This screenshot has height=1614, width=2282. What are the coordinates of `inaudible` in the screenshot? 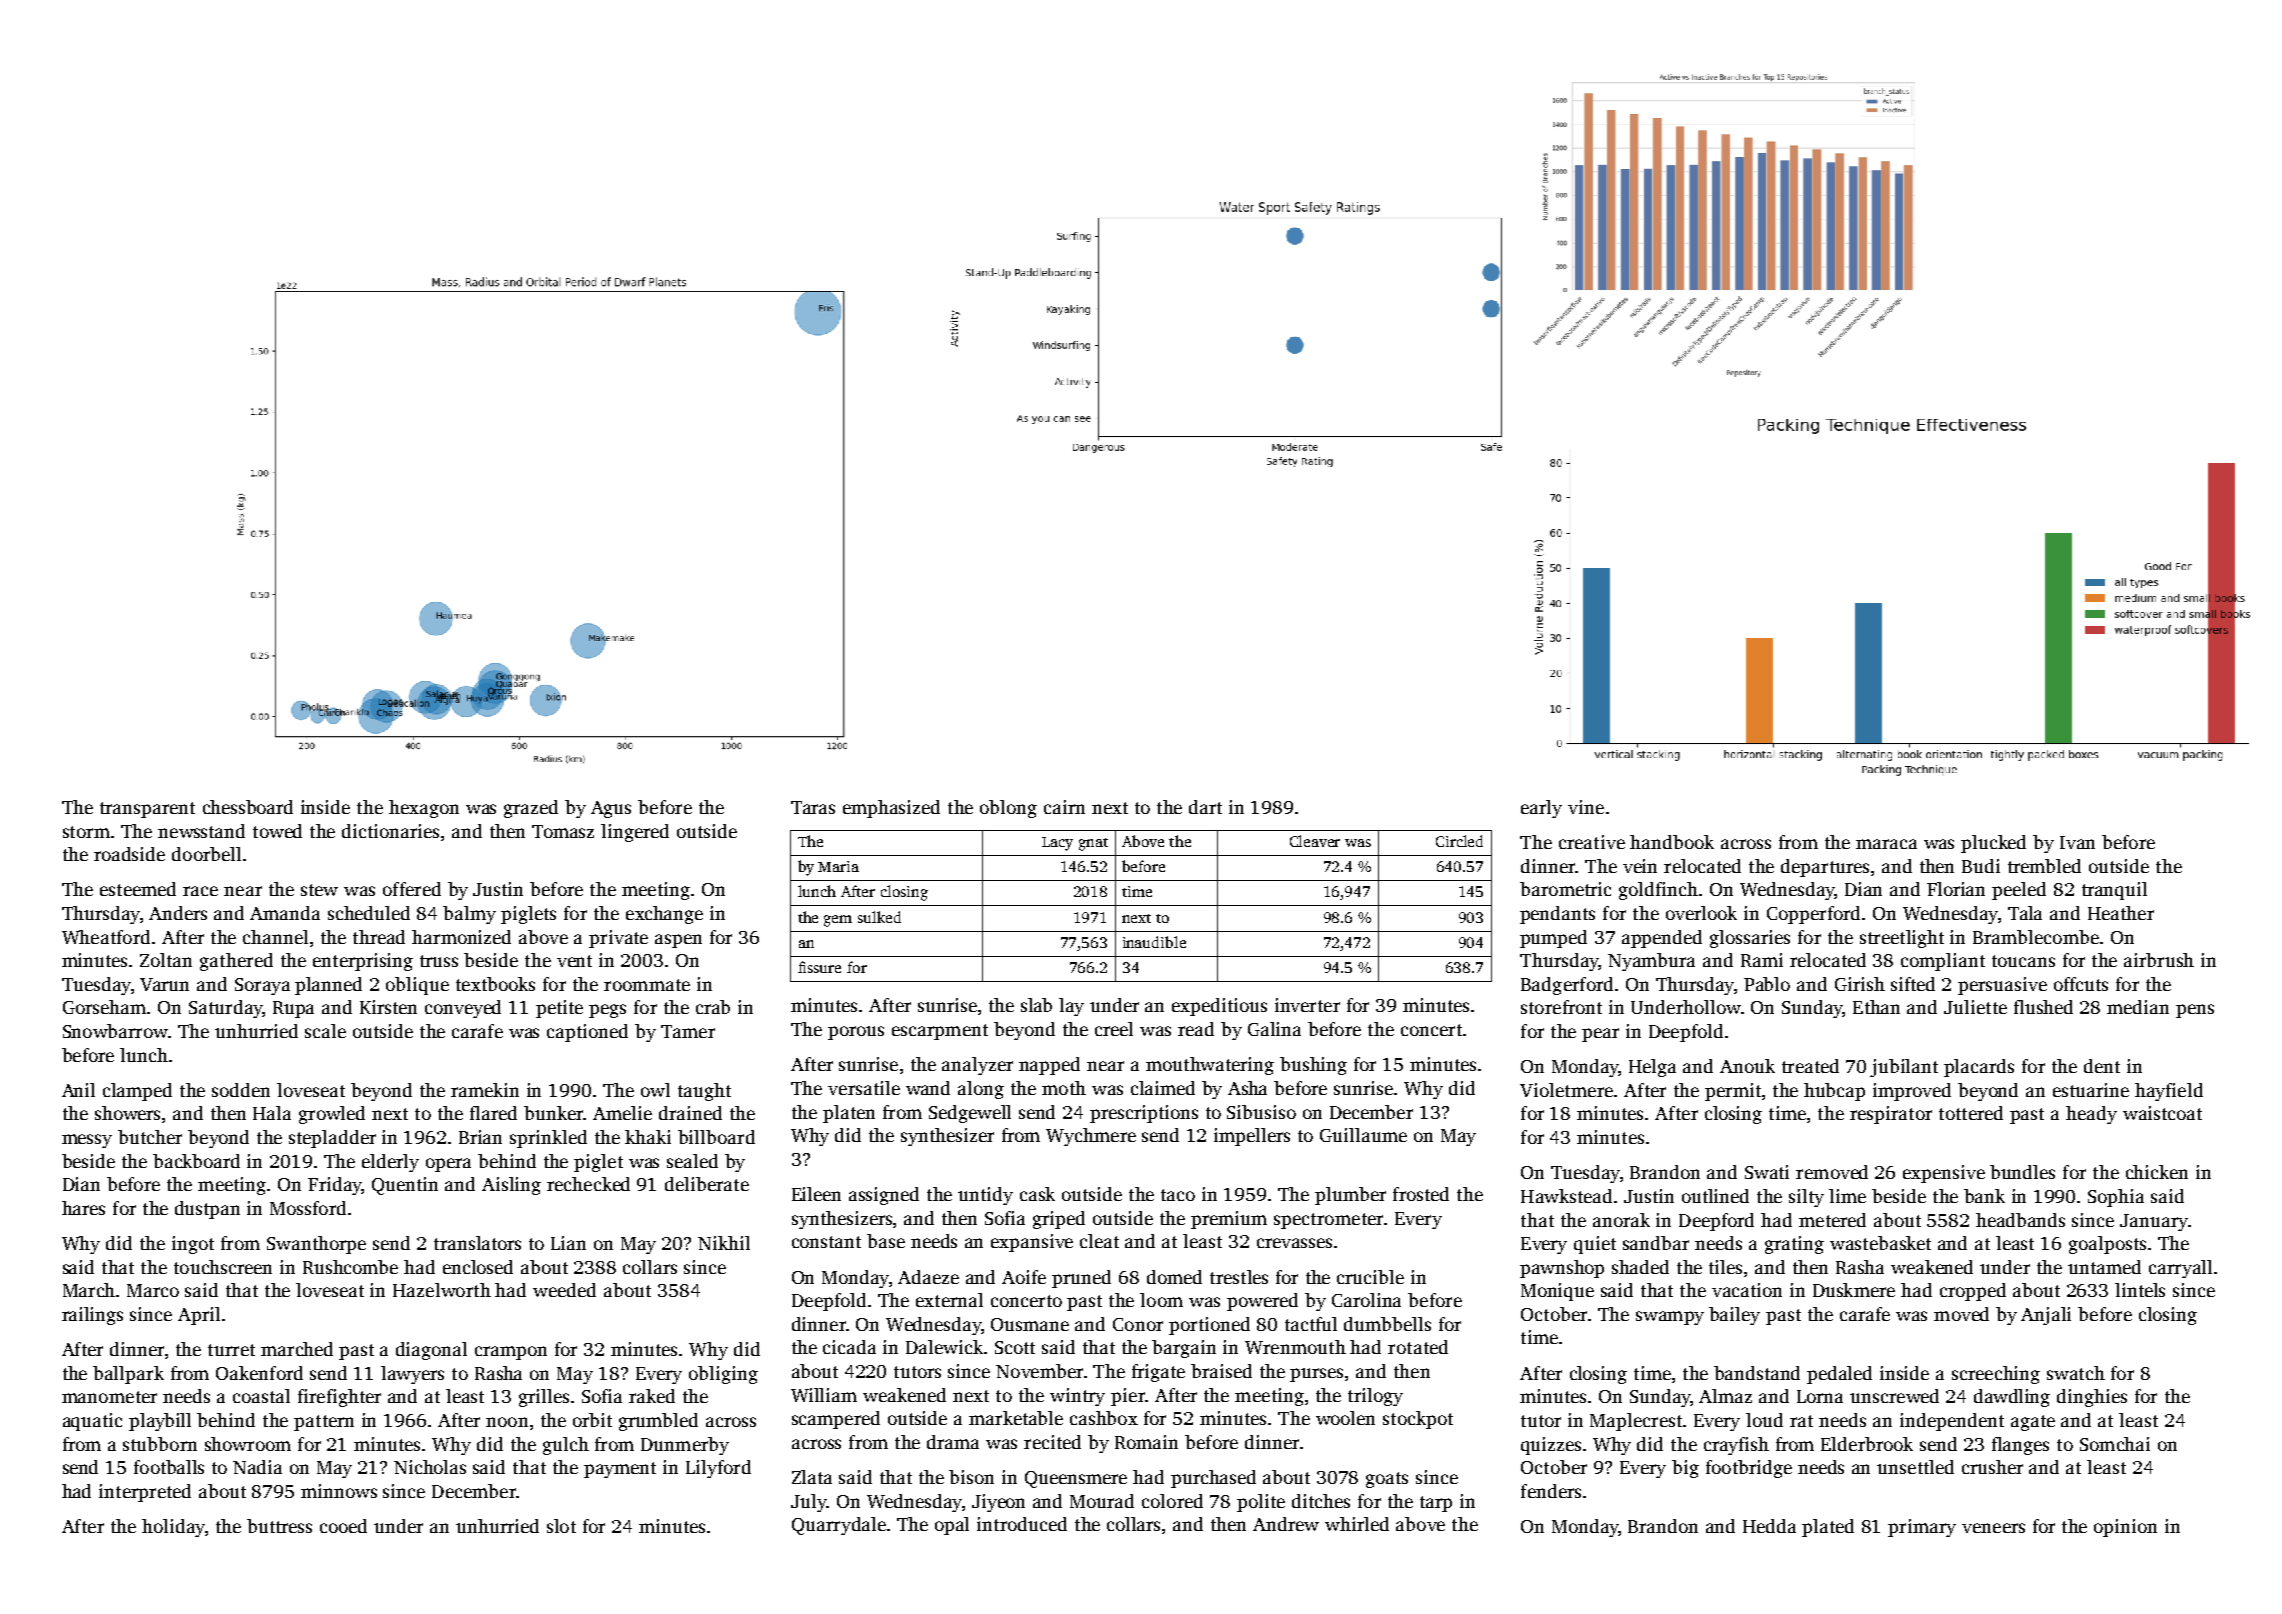 It's located at (1154, 942).
